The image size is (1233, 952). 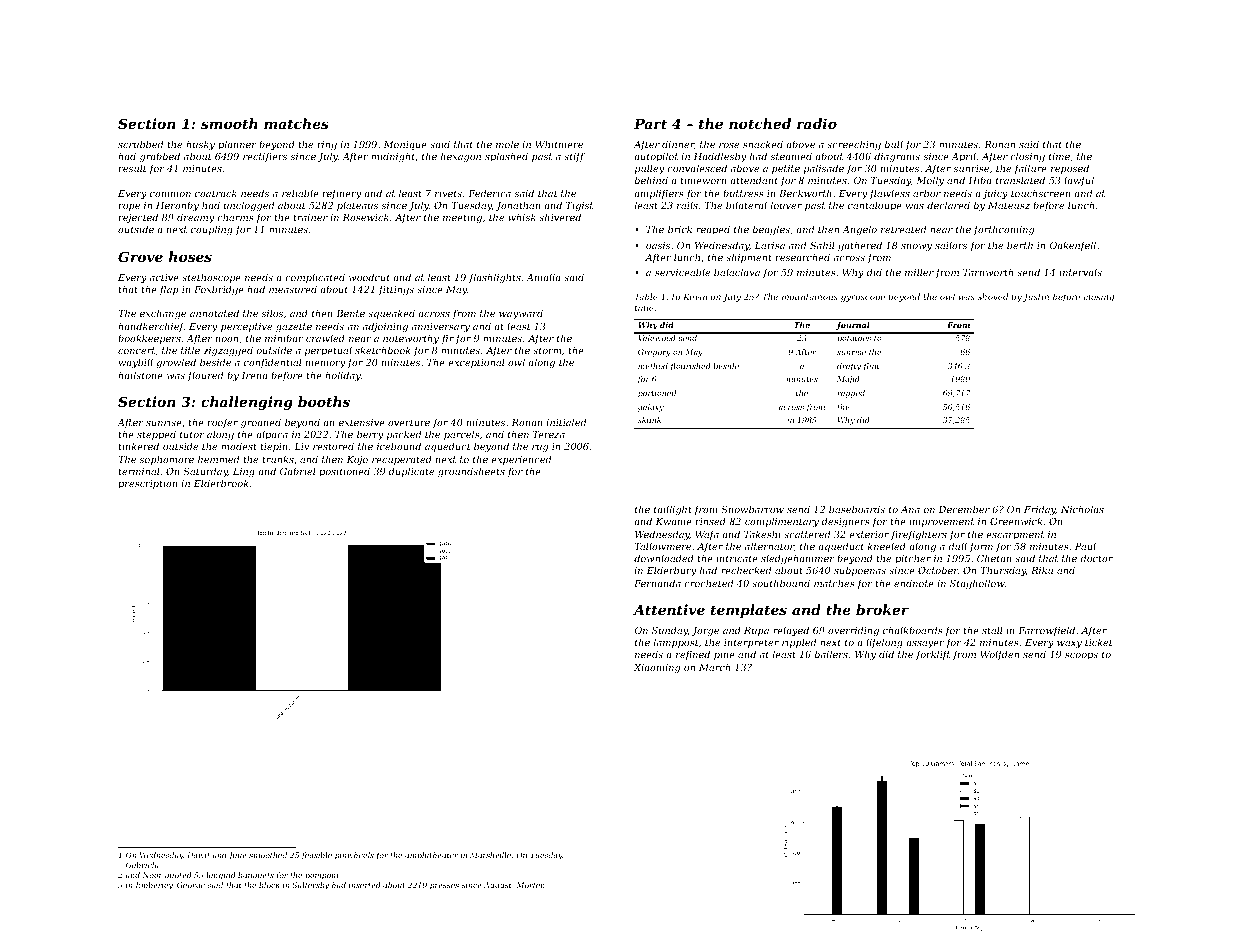 What do you see at coordinates (441, 327) in the image?
I see `anniversary` at bounding box center [441, 327].
